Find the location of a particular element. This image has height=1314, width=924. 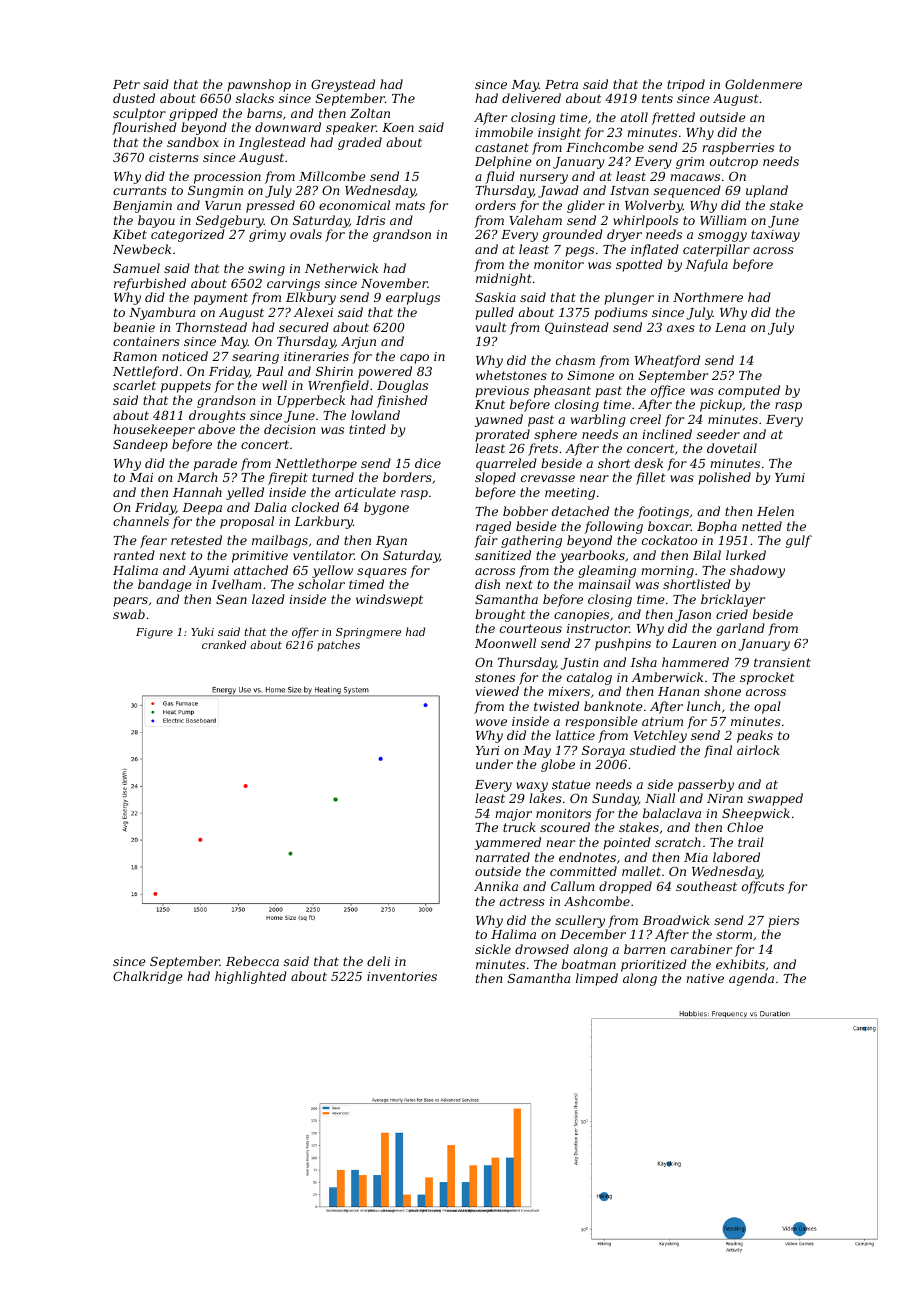

yammered is located at coordinates (507, 843).
